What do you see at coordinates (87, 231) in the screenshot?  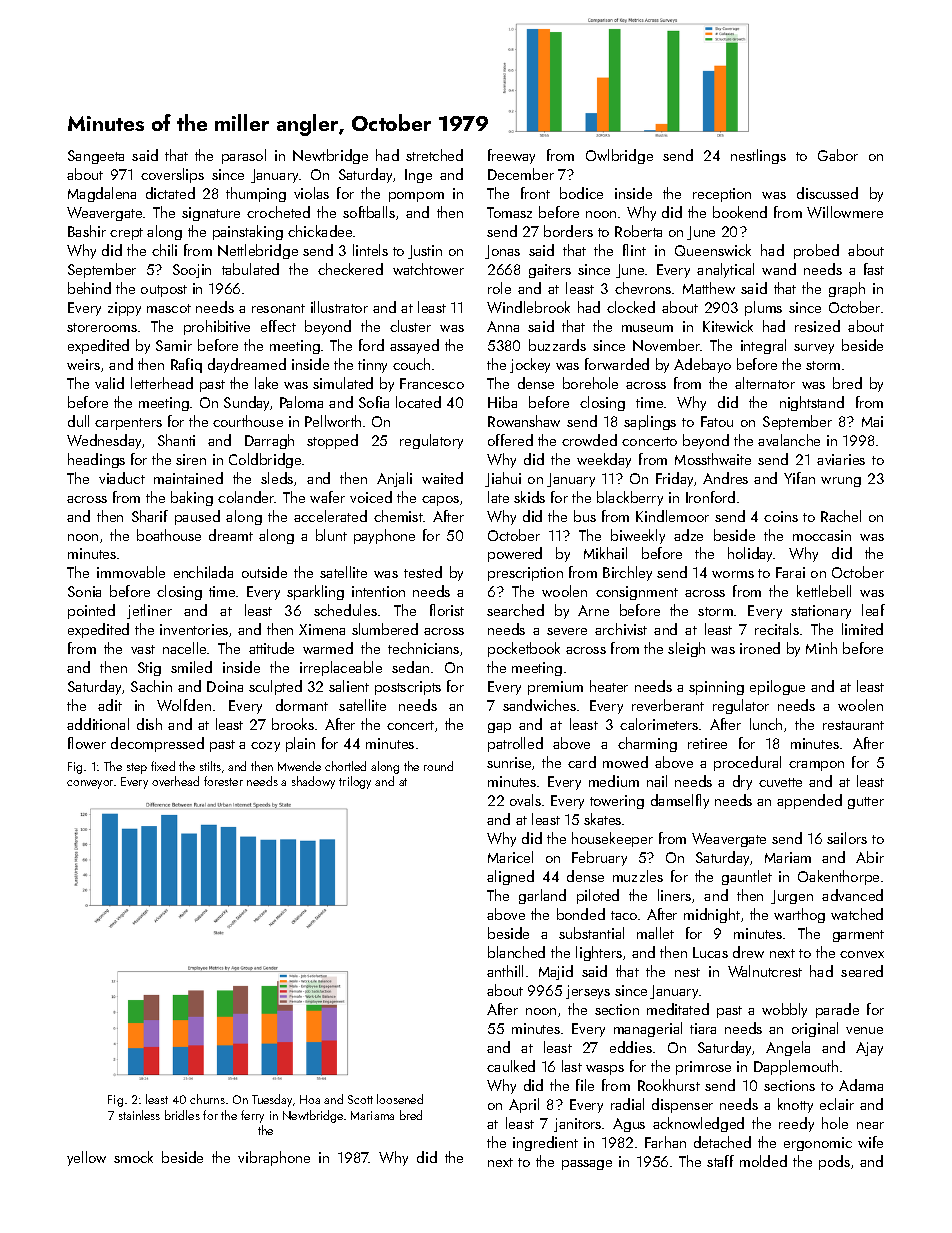 I see `Bashir` at bounding box center [87, 231].
